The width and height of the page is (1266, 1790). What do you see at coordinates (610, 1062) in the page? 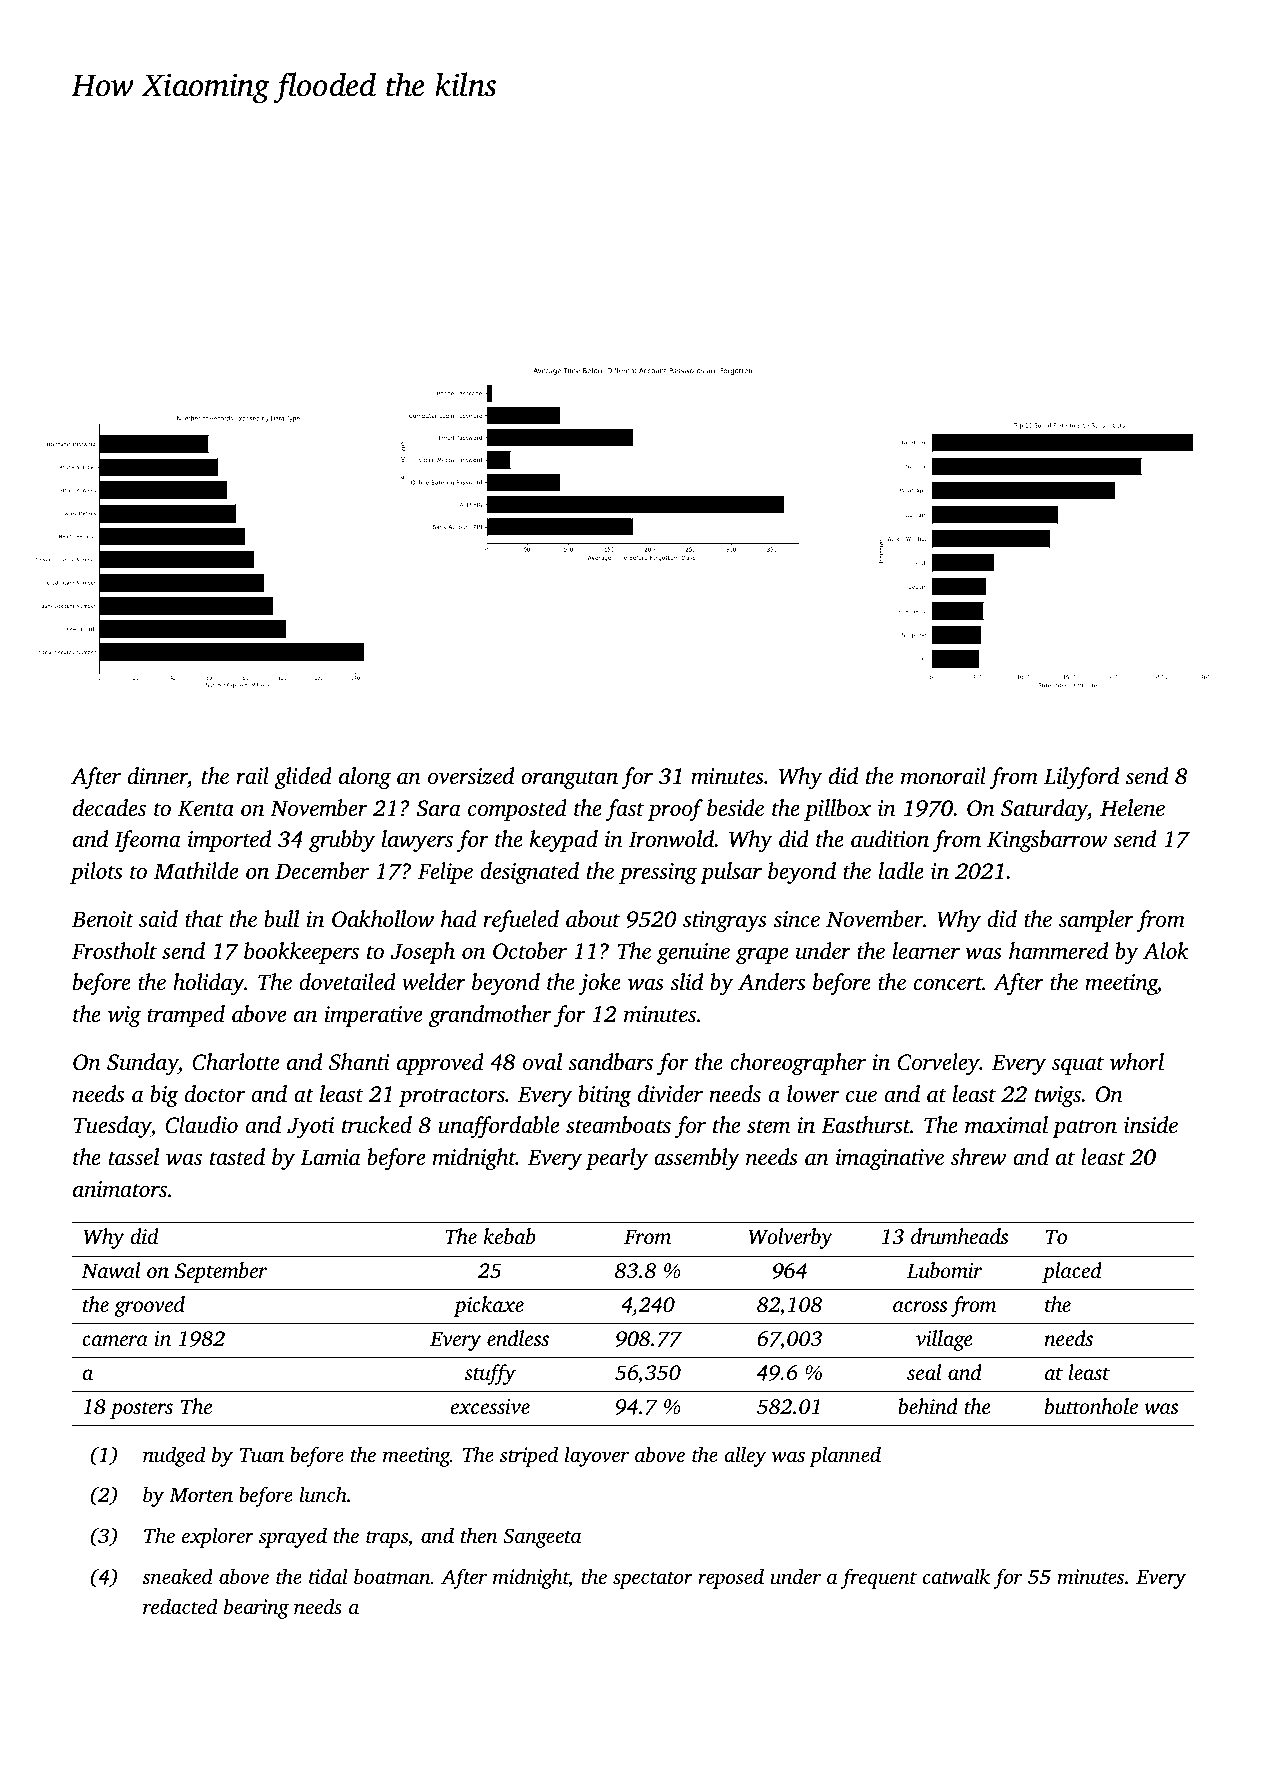
I see `sandbars` at bounding box center [610, 1062].
